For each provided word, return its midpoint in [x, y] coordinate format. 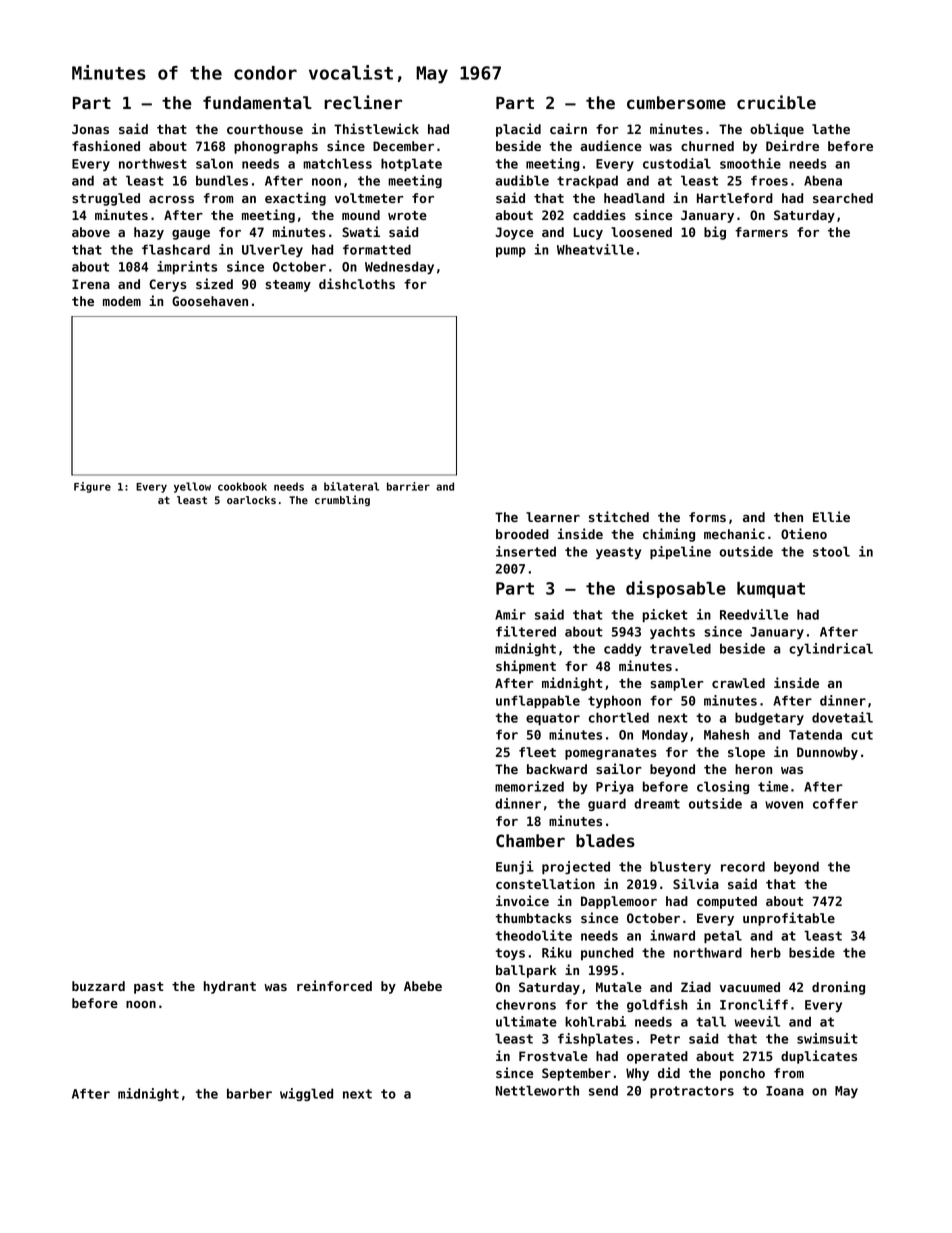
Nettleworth [537, 1090]
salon [214, 163]
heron [753, 769]
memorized [529, 786]
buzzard [98, 986]
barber [249, 1093]
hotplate [411, 164]
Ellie [831, 516]
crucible [776, 102]
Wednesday [399, 267]
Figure [92, 487]
